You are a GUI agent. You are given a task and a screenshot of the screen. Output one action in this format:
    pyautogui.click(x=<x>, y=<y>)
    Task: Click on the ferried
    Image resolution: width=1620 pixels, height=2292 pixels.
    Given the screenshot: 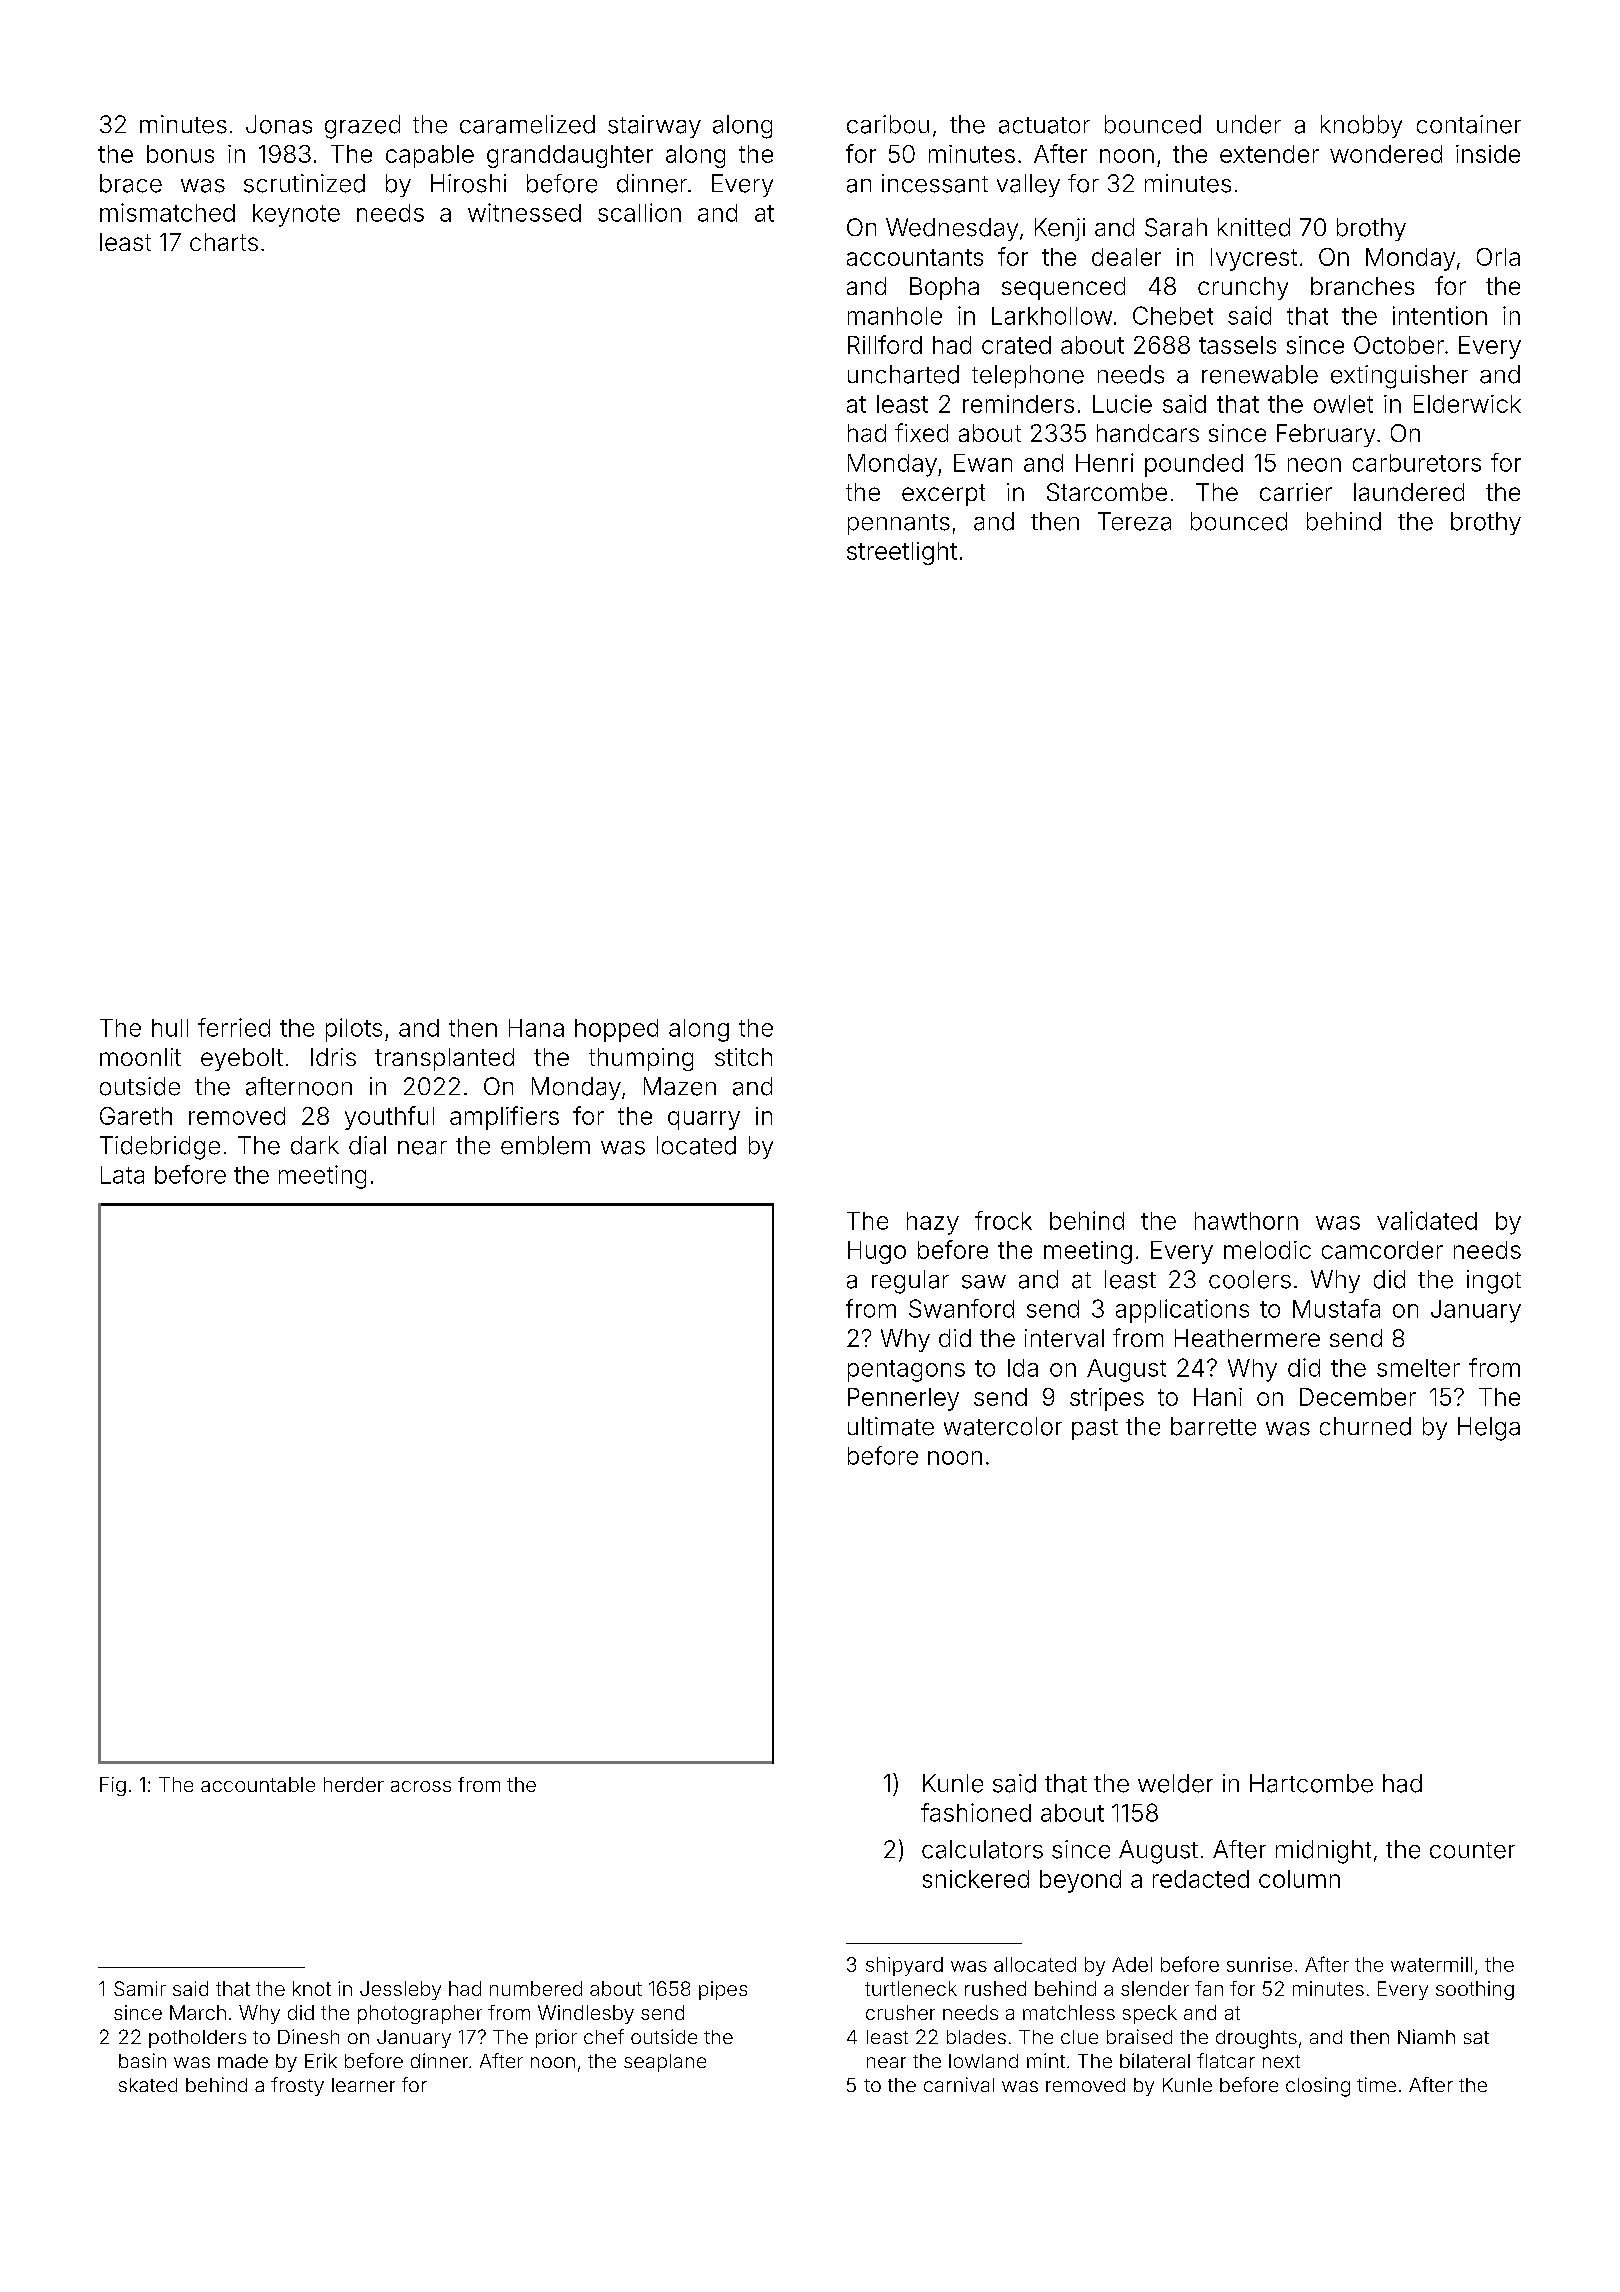 What is the action you would take?
    pyautogui.click(x=234, y=1027)
